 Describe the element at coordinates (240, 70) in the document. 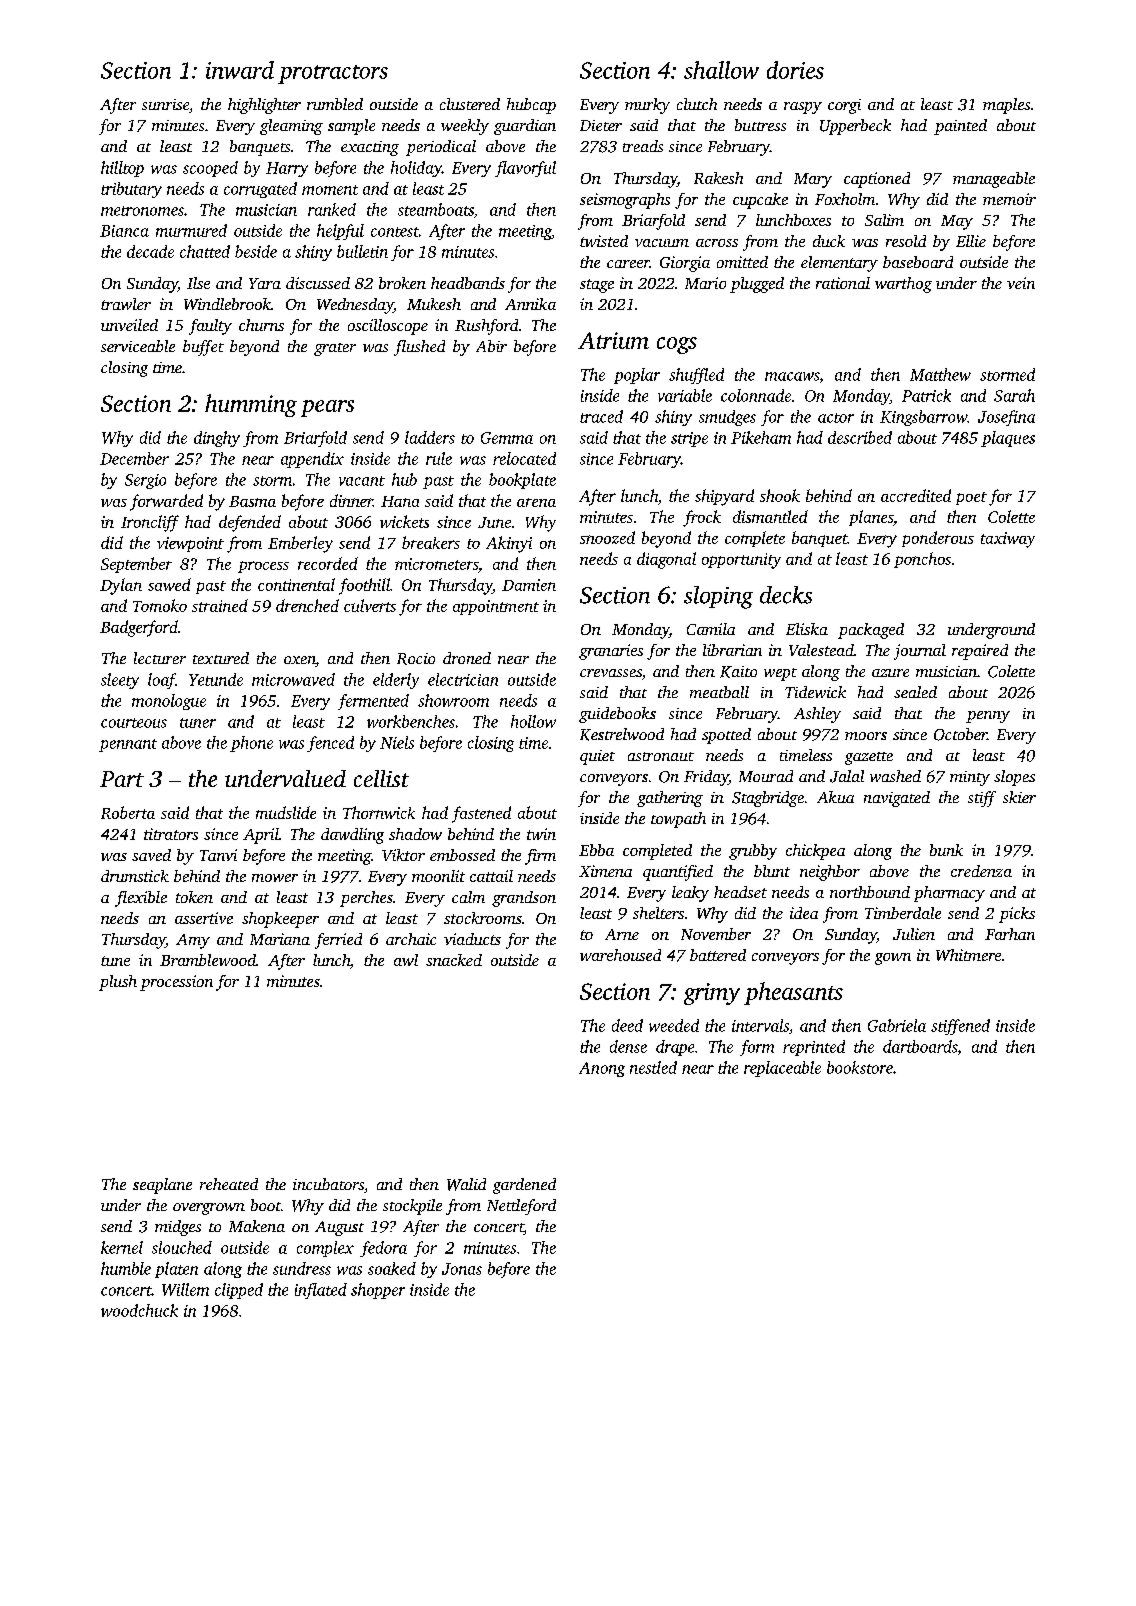

I see `inward` at that location.
